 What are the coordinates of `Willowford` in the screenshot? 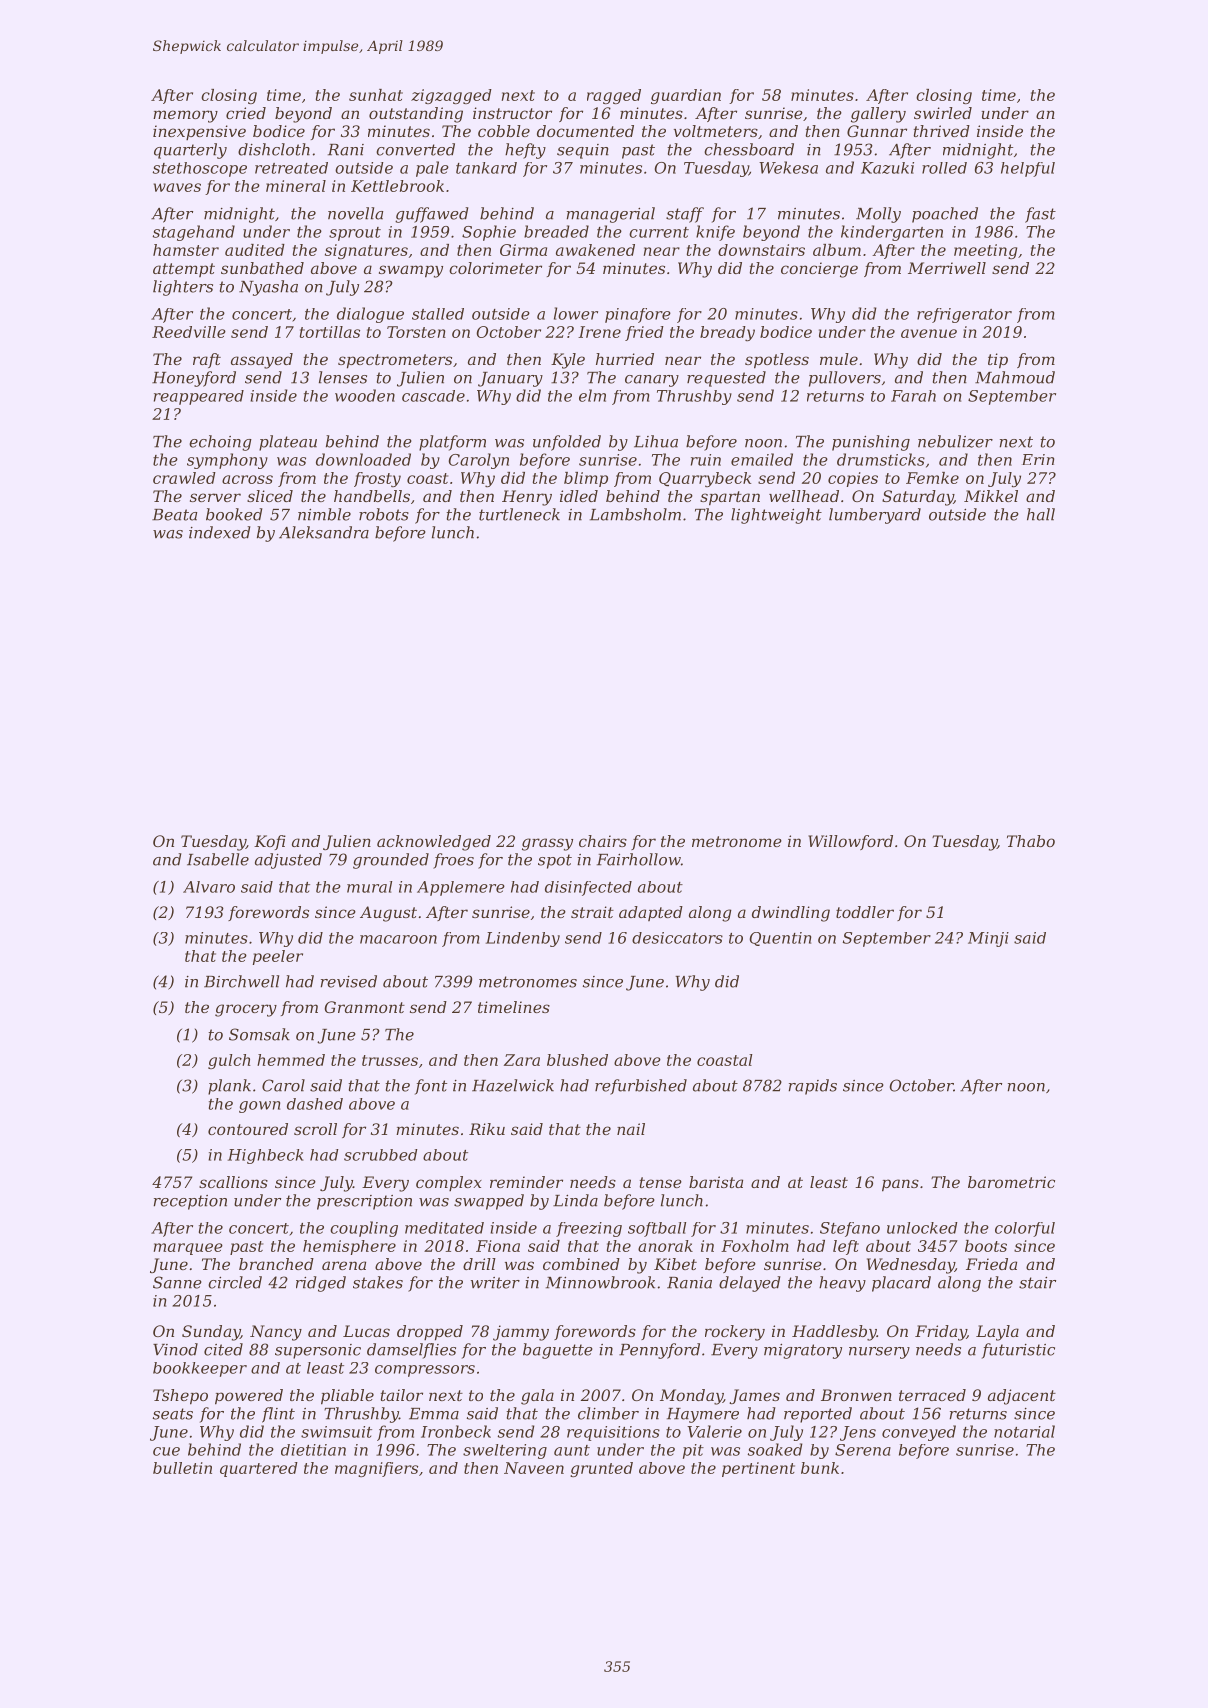 It's located at (850, 842).
